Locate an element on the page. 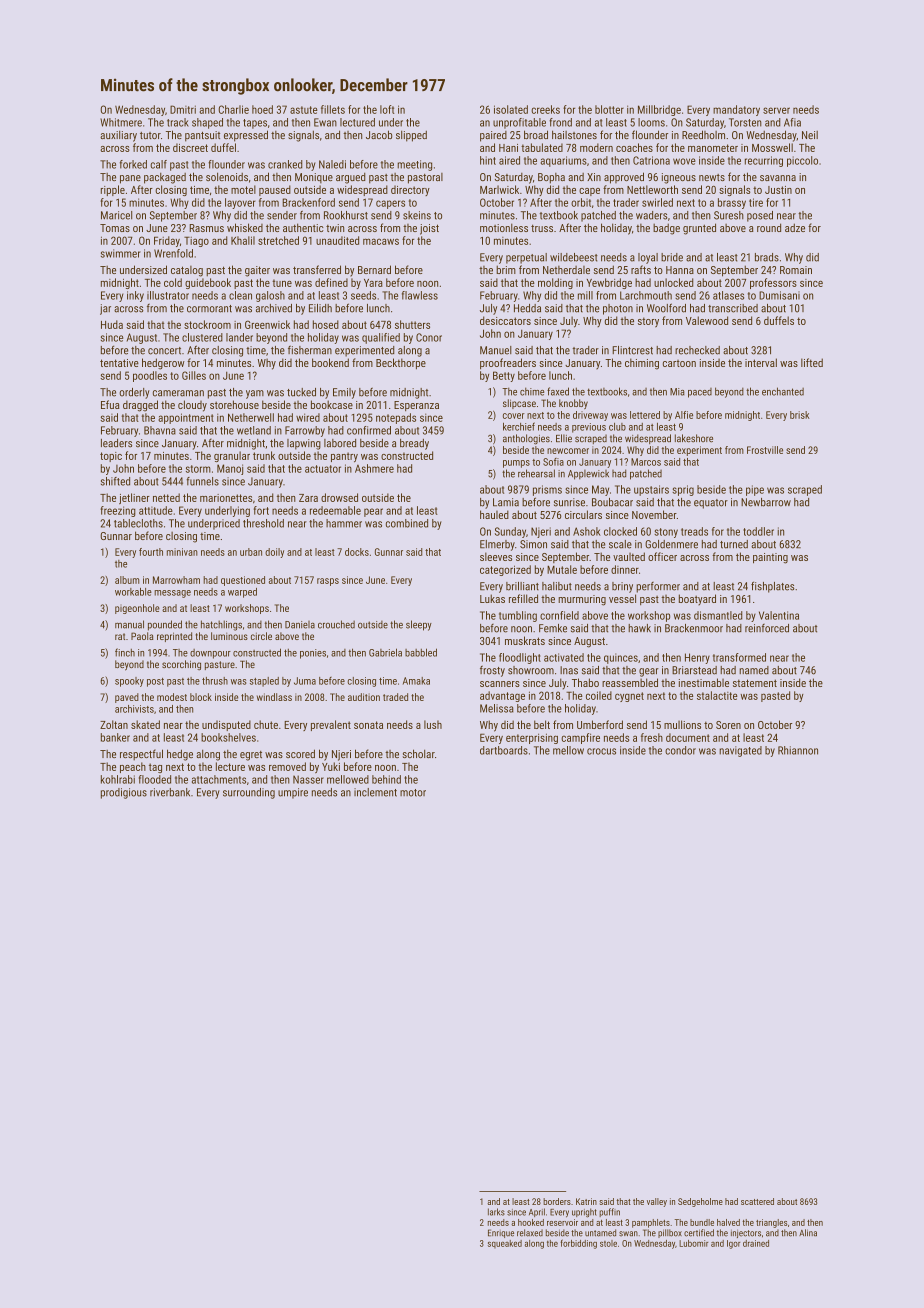  motor is located at coordinates (413, 793).
